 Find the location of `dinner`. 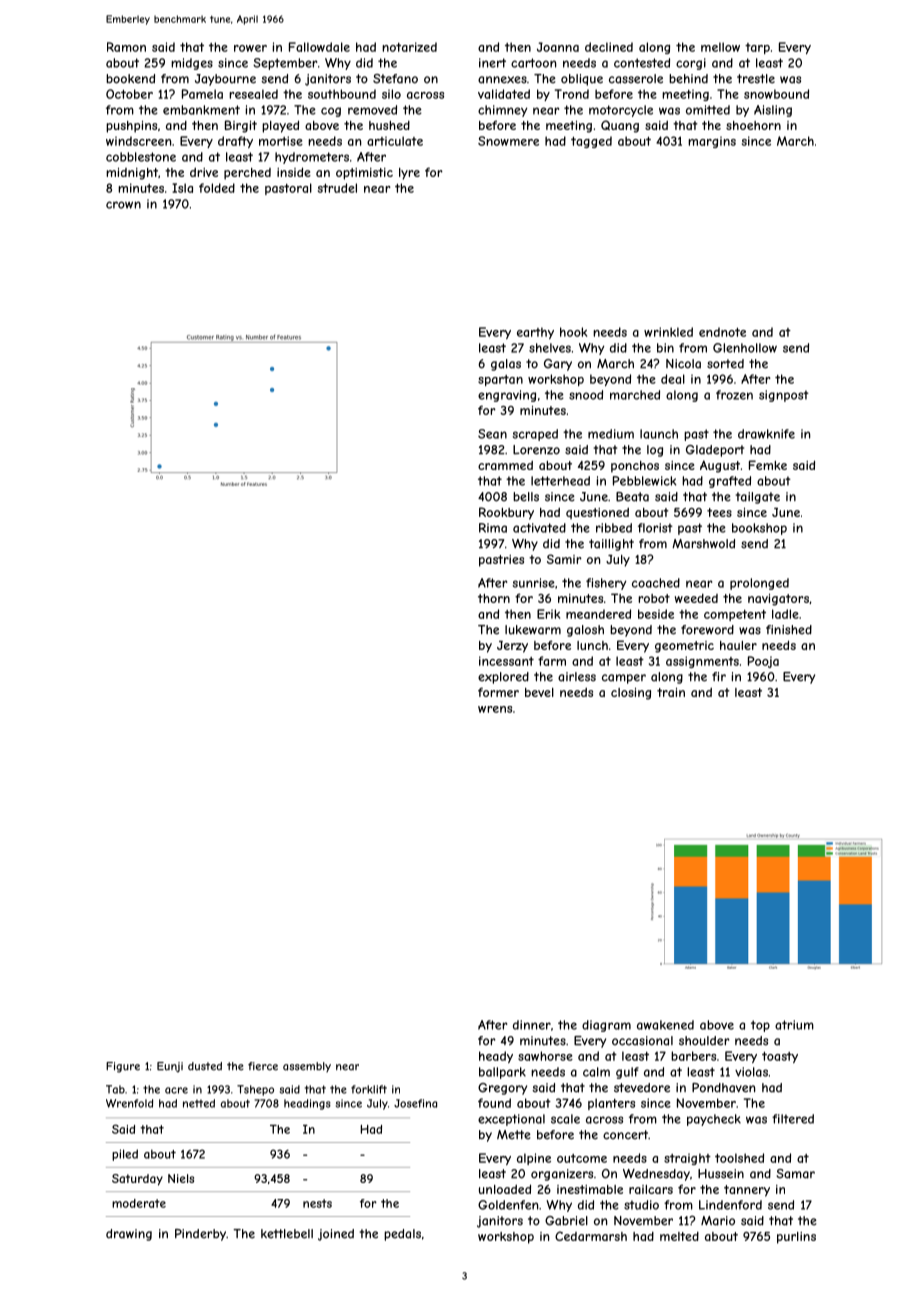

dinner is located at coordinates (532, 1025).
